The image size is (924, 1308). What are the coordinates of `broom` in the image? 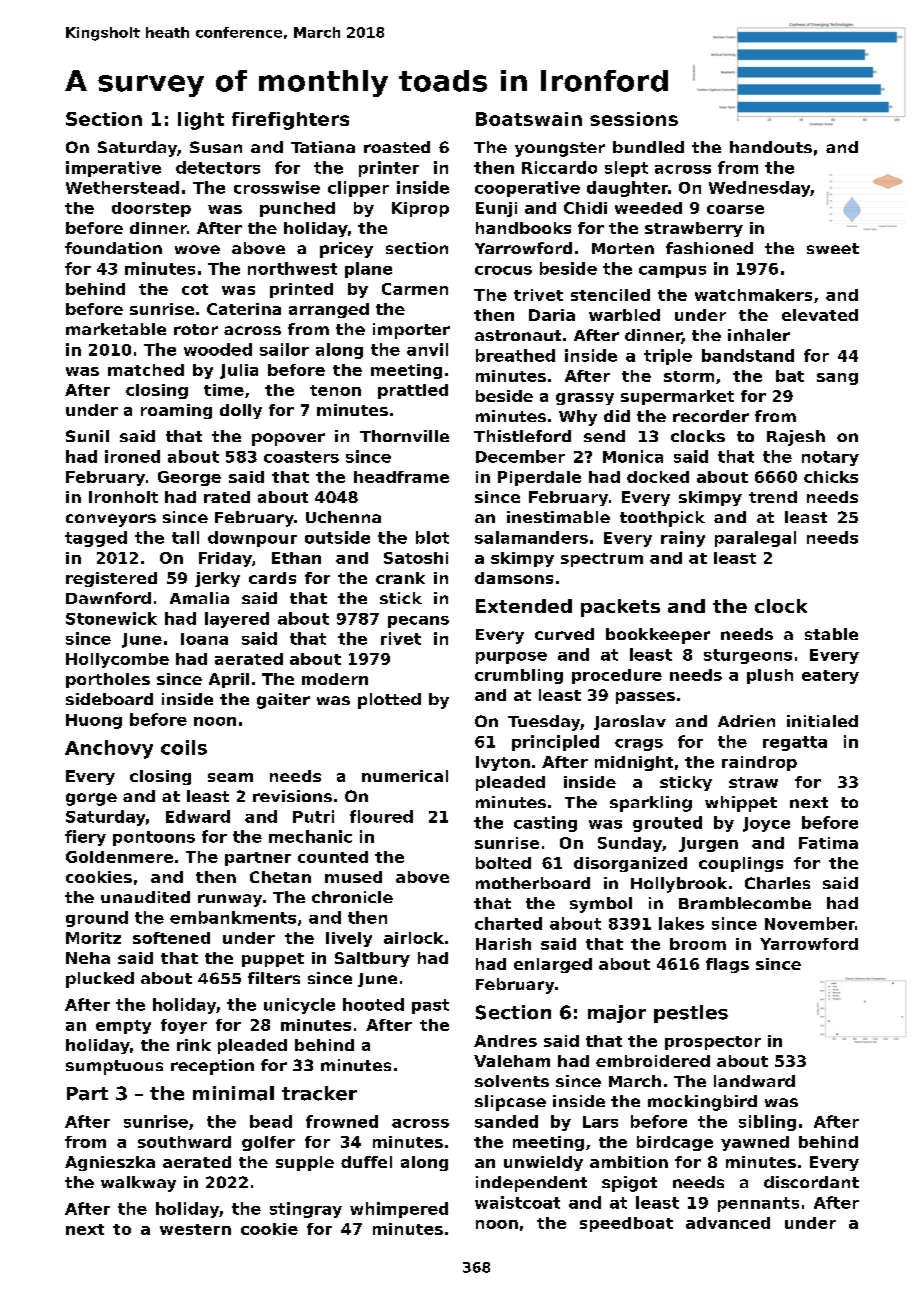 It's located at (698, 944).
